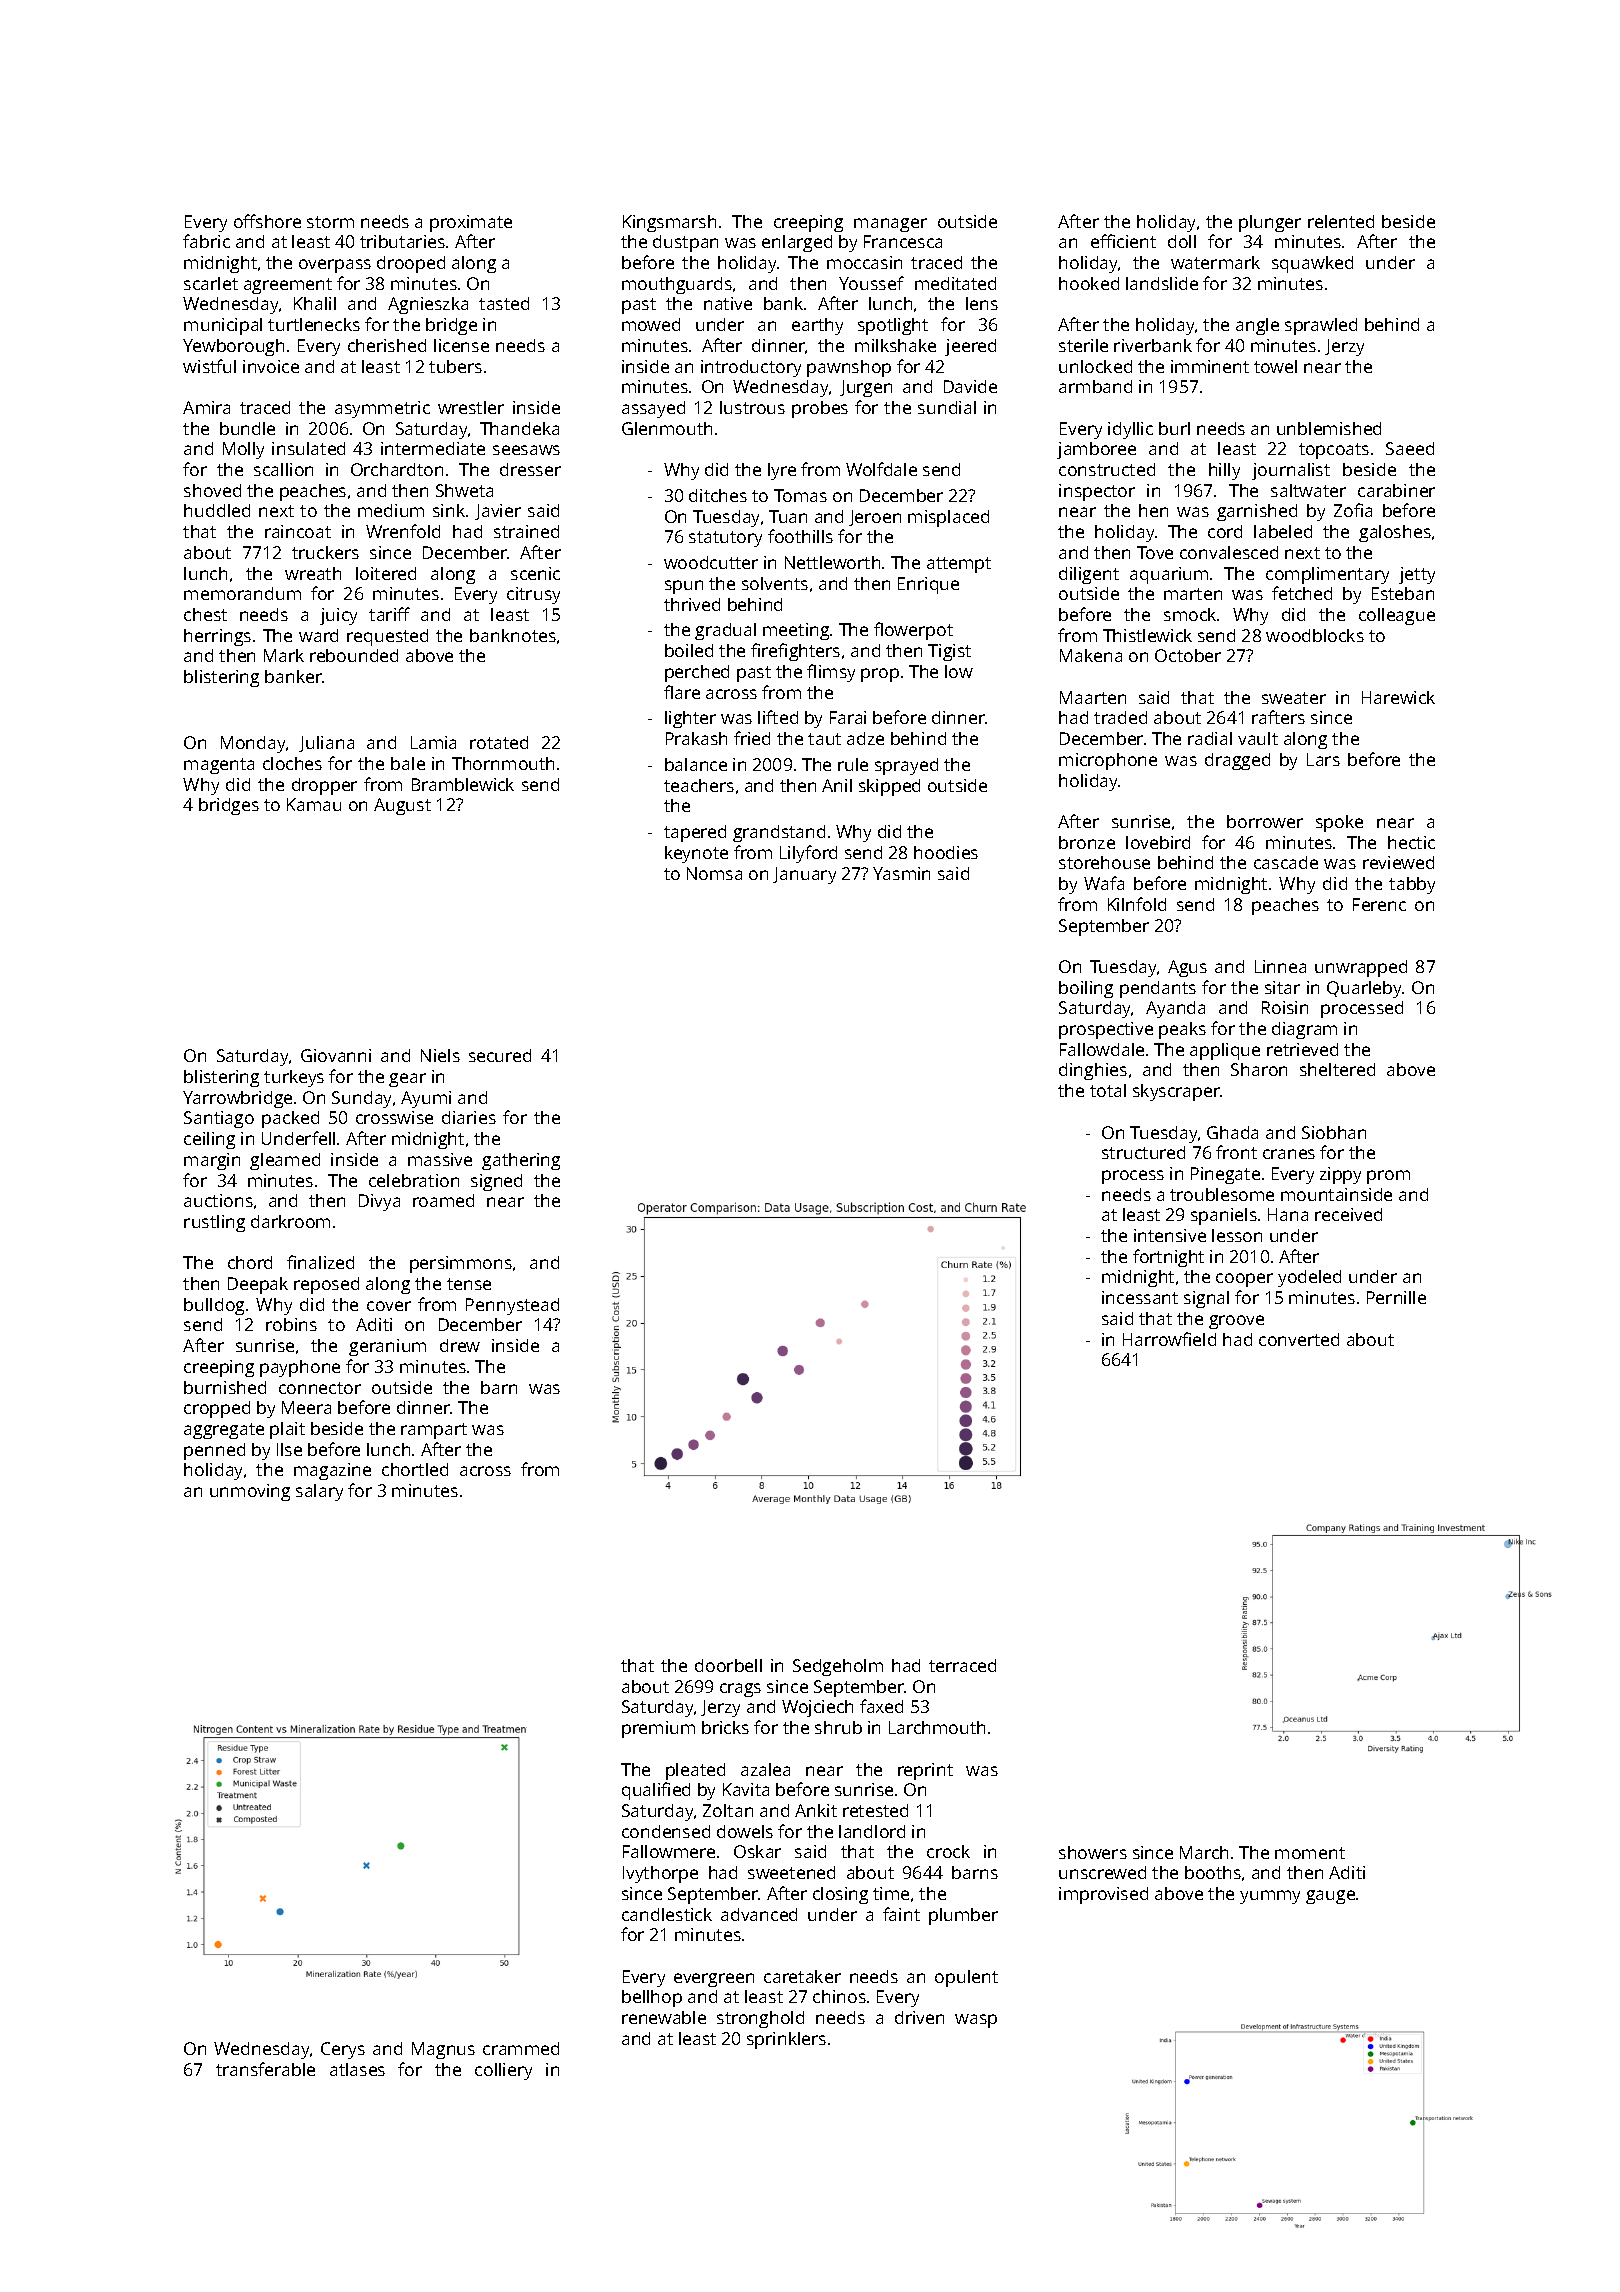 This image has height=2292, width=1620. Describe the element at coordinates (471, 223) in the image. I see `proximate` at that location.
